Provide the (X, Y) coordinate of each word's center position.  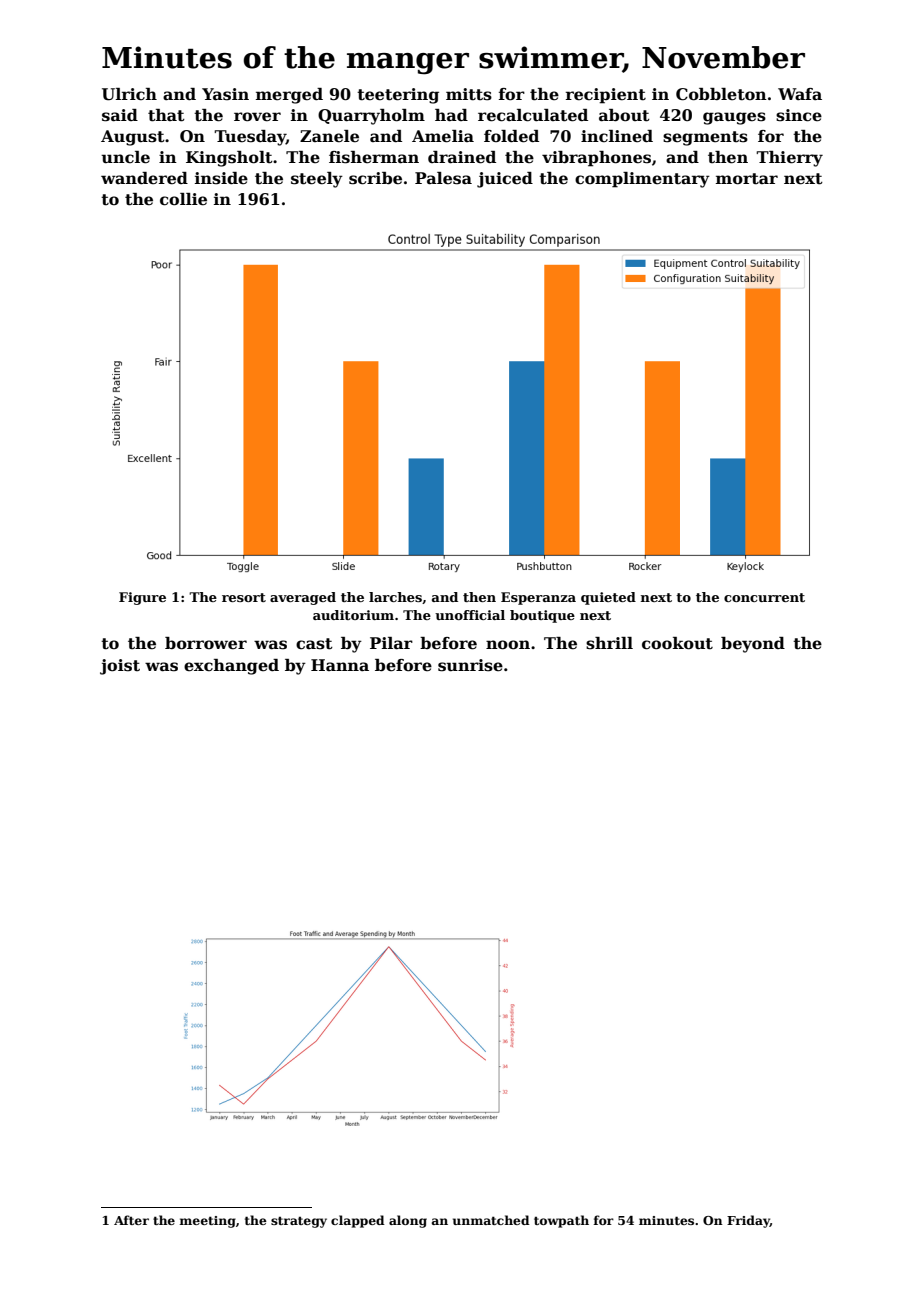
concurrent (764, 597)
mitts (469, 94)
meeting (208, 1222)
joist (120, 667)
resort (244, 597)
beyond (753, 645)
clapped (358, 1221)
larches (395, 597)
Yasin (225, 94)
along (408, 1221)
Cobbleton (721, 94)
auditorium (353, 615)
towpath (561, 1221)
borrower (206, 643)
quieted (608, 598)
